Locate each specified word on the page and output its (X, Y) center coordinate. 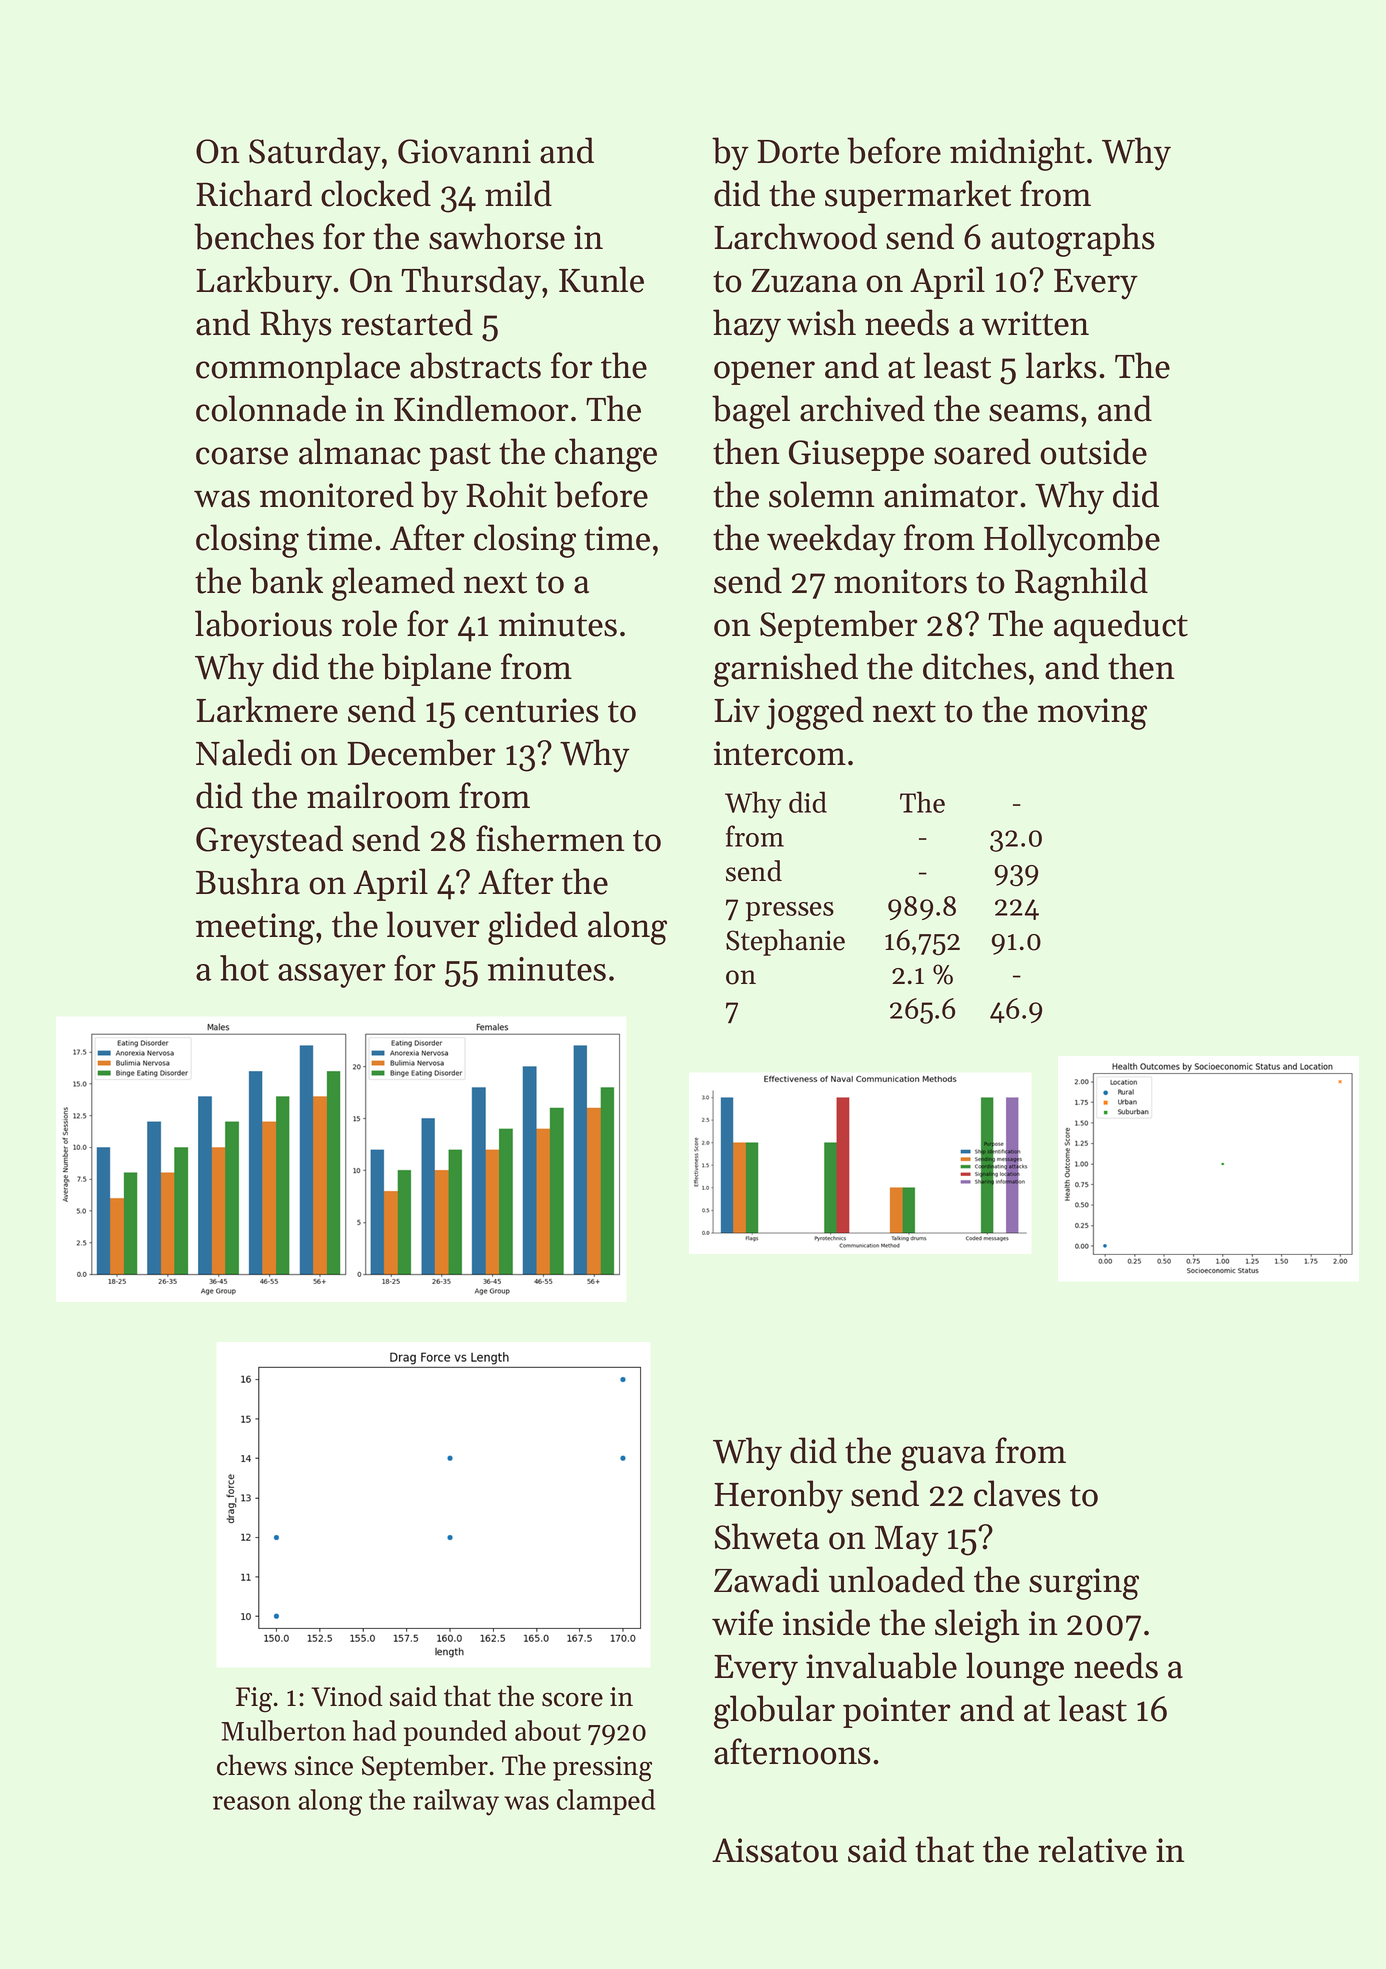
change (606, 455)
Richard (254, 193)
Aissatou (775, 1850)
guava (943, 1458)
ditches (975, 666)
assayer (332, 976)
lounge (1015, 1669)
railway (456, 1802)
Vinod (347, 1696)
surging (1084, 1584)
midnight (1017, 154)
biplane (436, 669)
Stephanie (785, 942)
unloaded (897, 1579)
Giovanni (464, 151)
